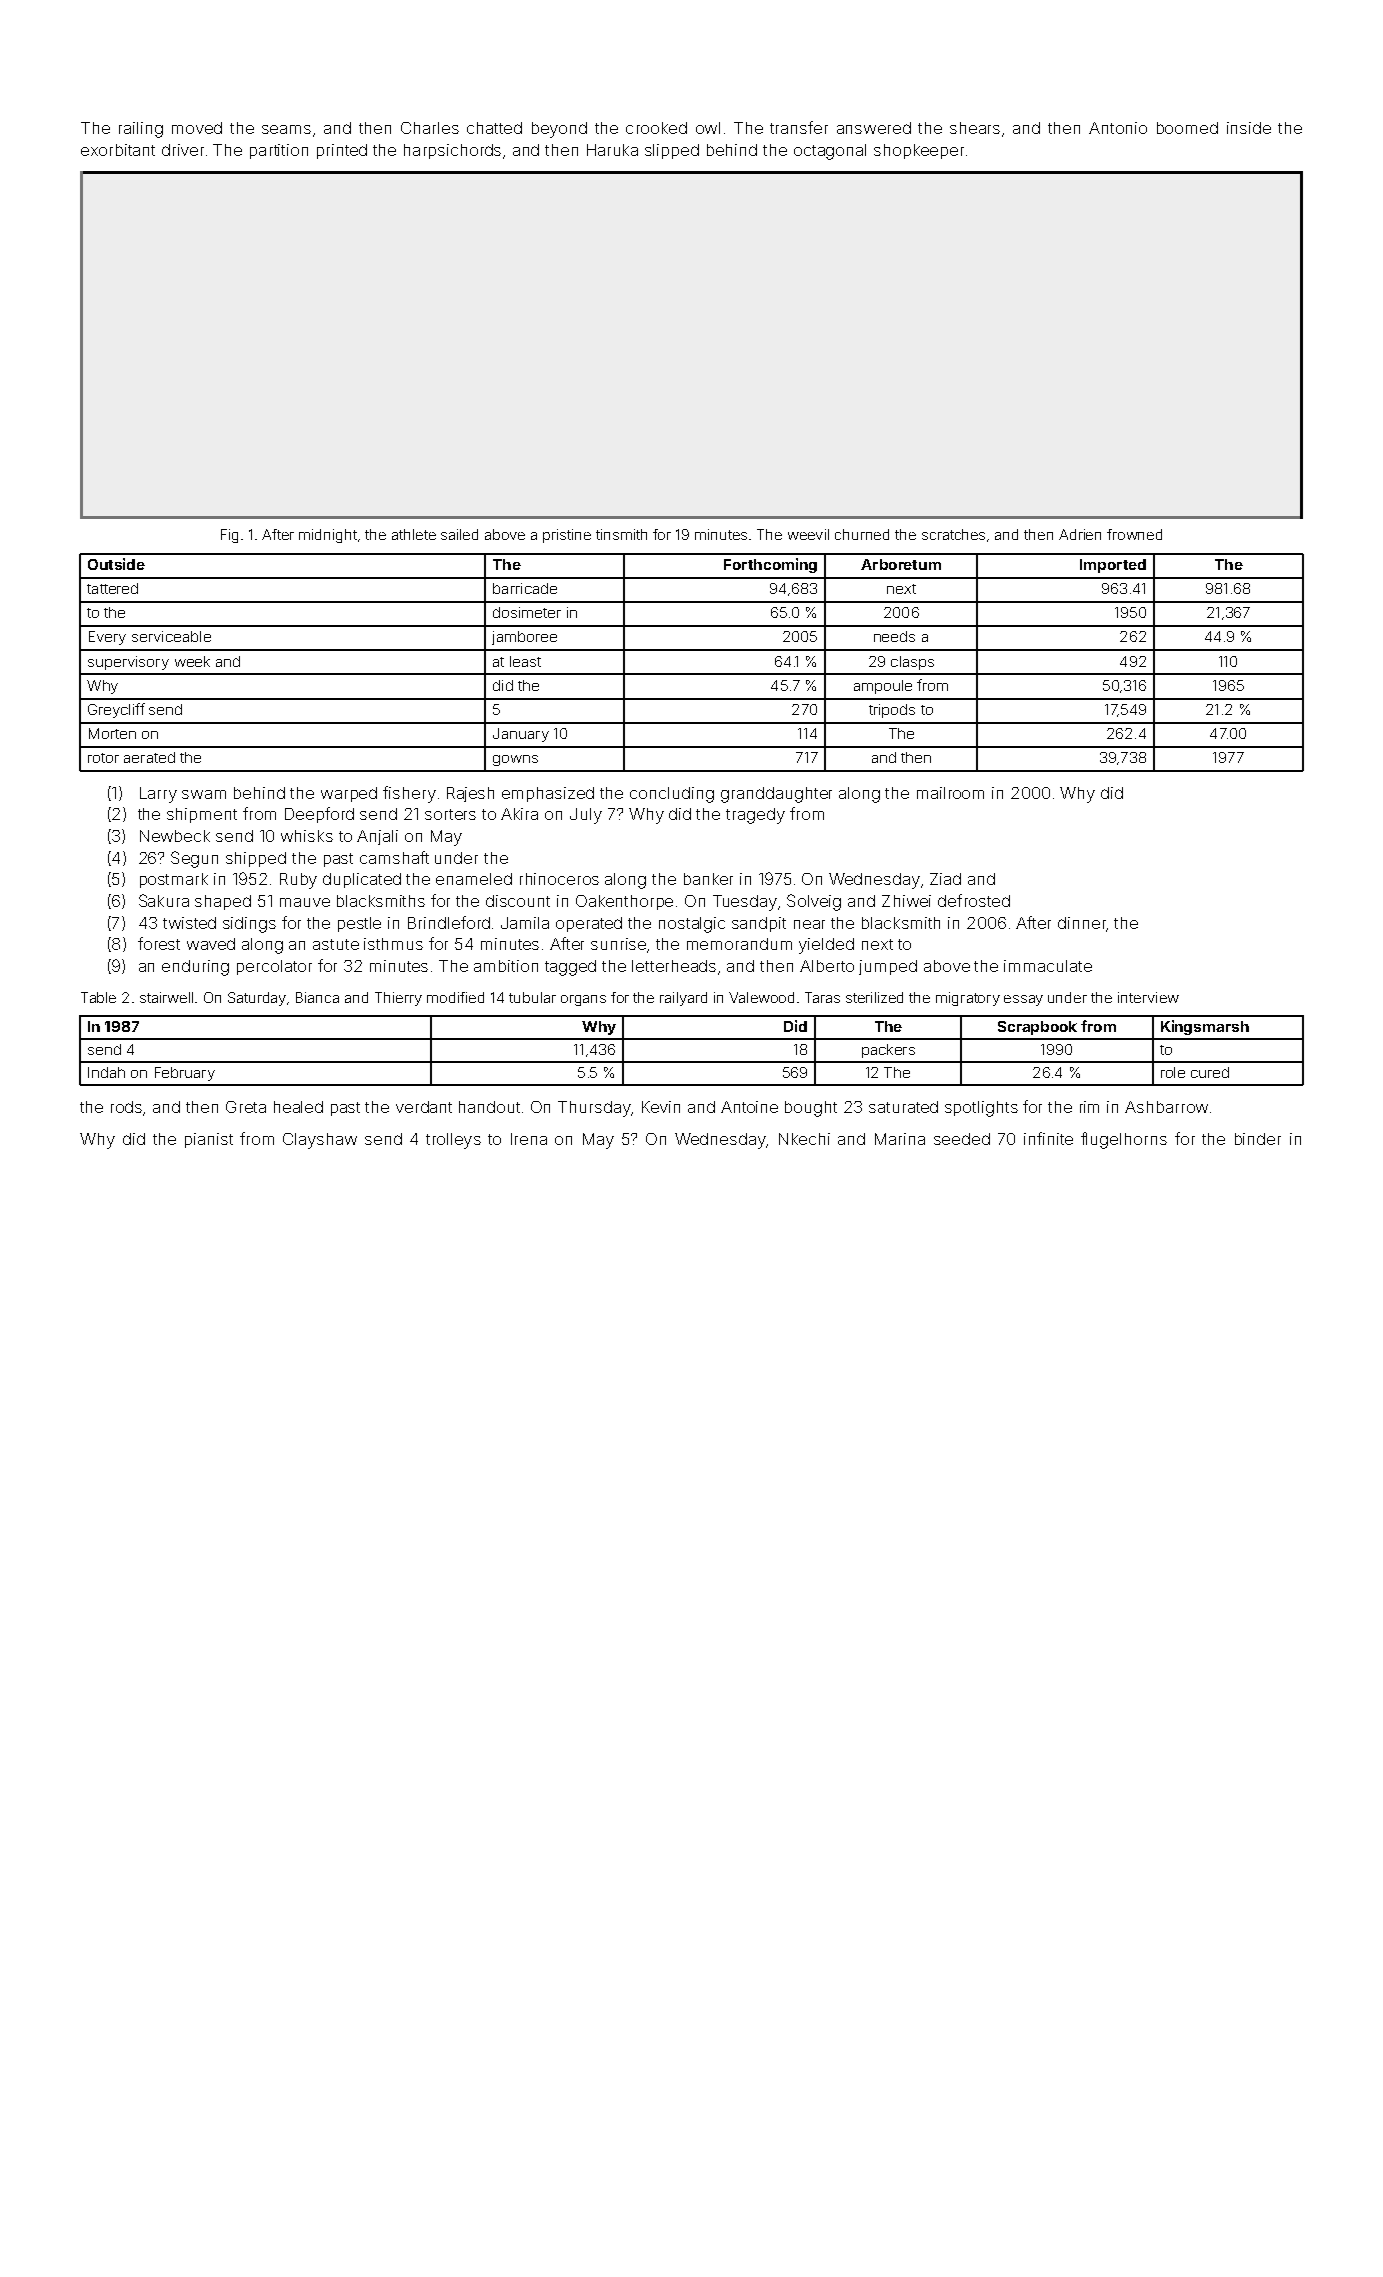  Describe the element at coordinates (708, 128) in the screenshot. I see `owl` at that location.
